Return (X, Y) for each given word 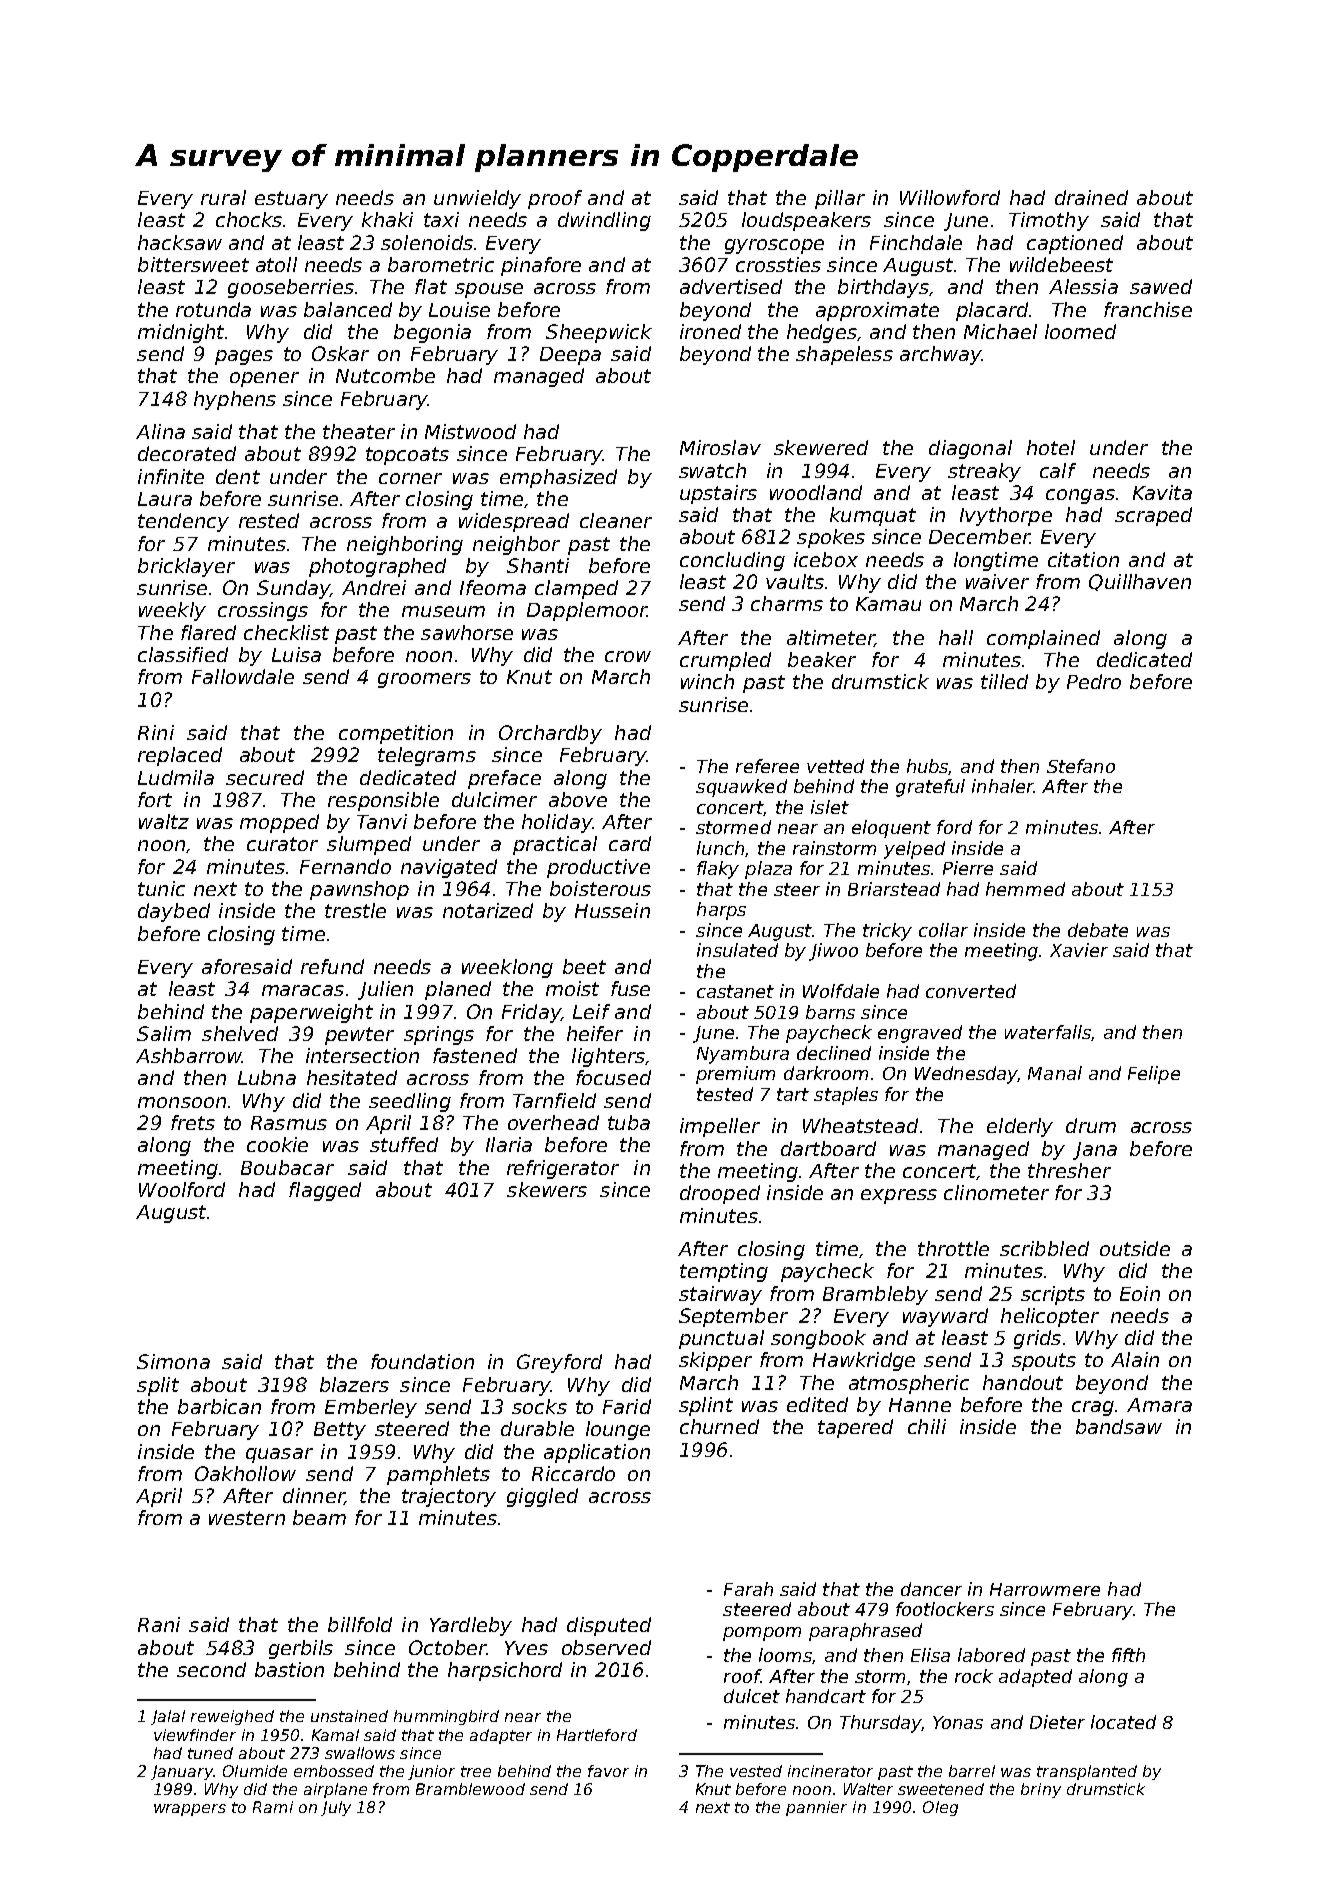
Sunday (293, 589)
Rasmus (289, 1123)
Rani (159, 1624)
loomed (1080, 331)
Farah (748, 1589)
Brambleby (875, 1295)
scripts (1053, 1295)
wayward (945, 1317)
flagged (325, 1191)
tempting (724, 1272)
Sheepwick (599, 333)
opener (264, 379)
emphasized (558, 478)
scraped (1153, 516)
